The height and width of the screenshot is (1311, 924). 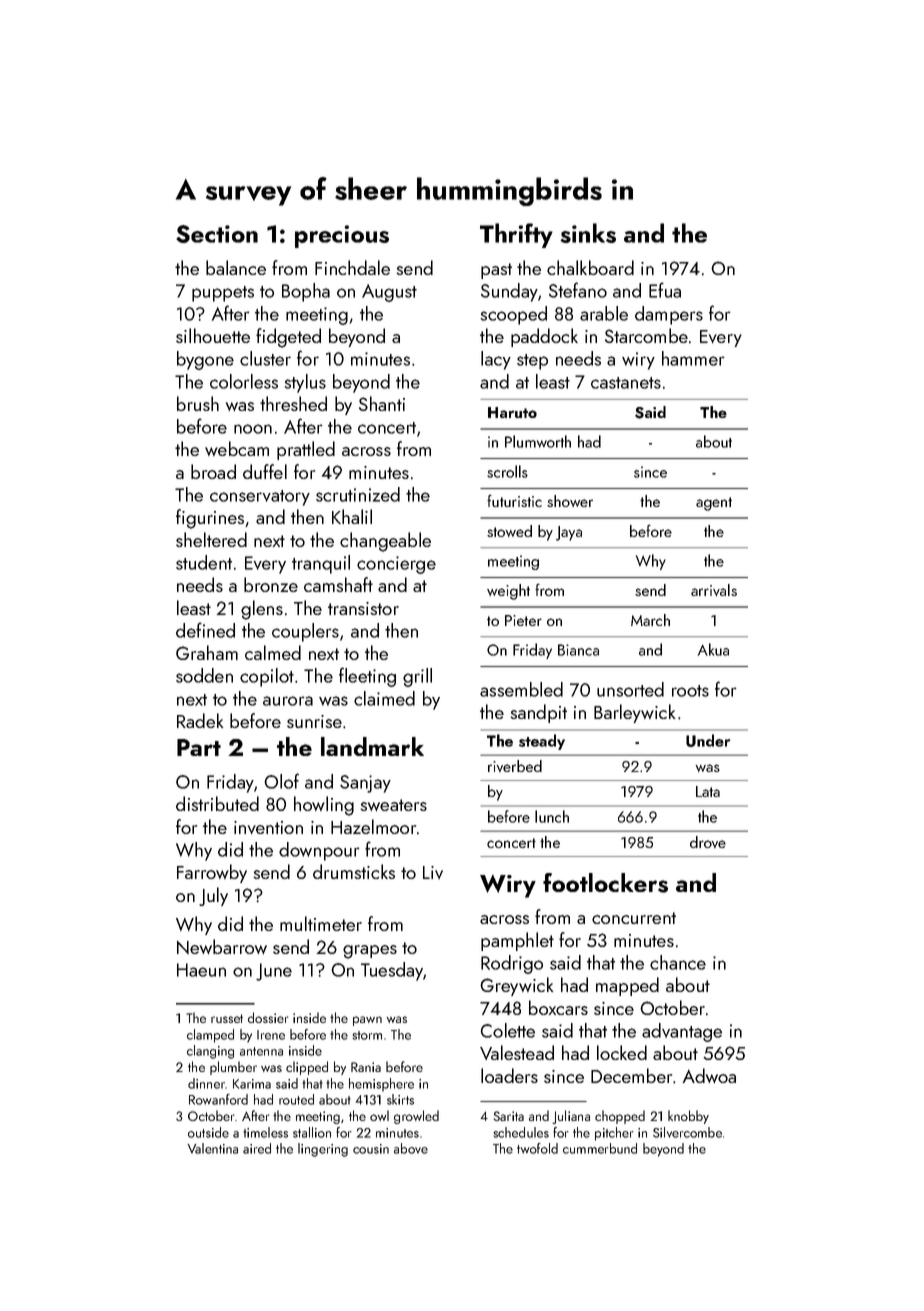 What do you see at coordinates (268, 827) in the screenshot?
I see `invention` at bounding box center [268, 827].
